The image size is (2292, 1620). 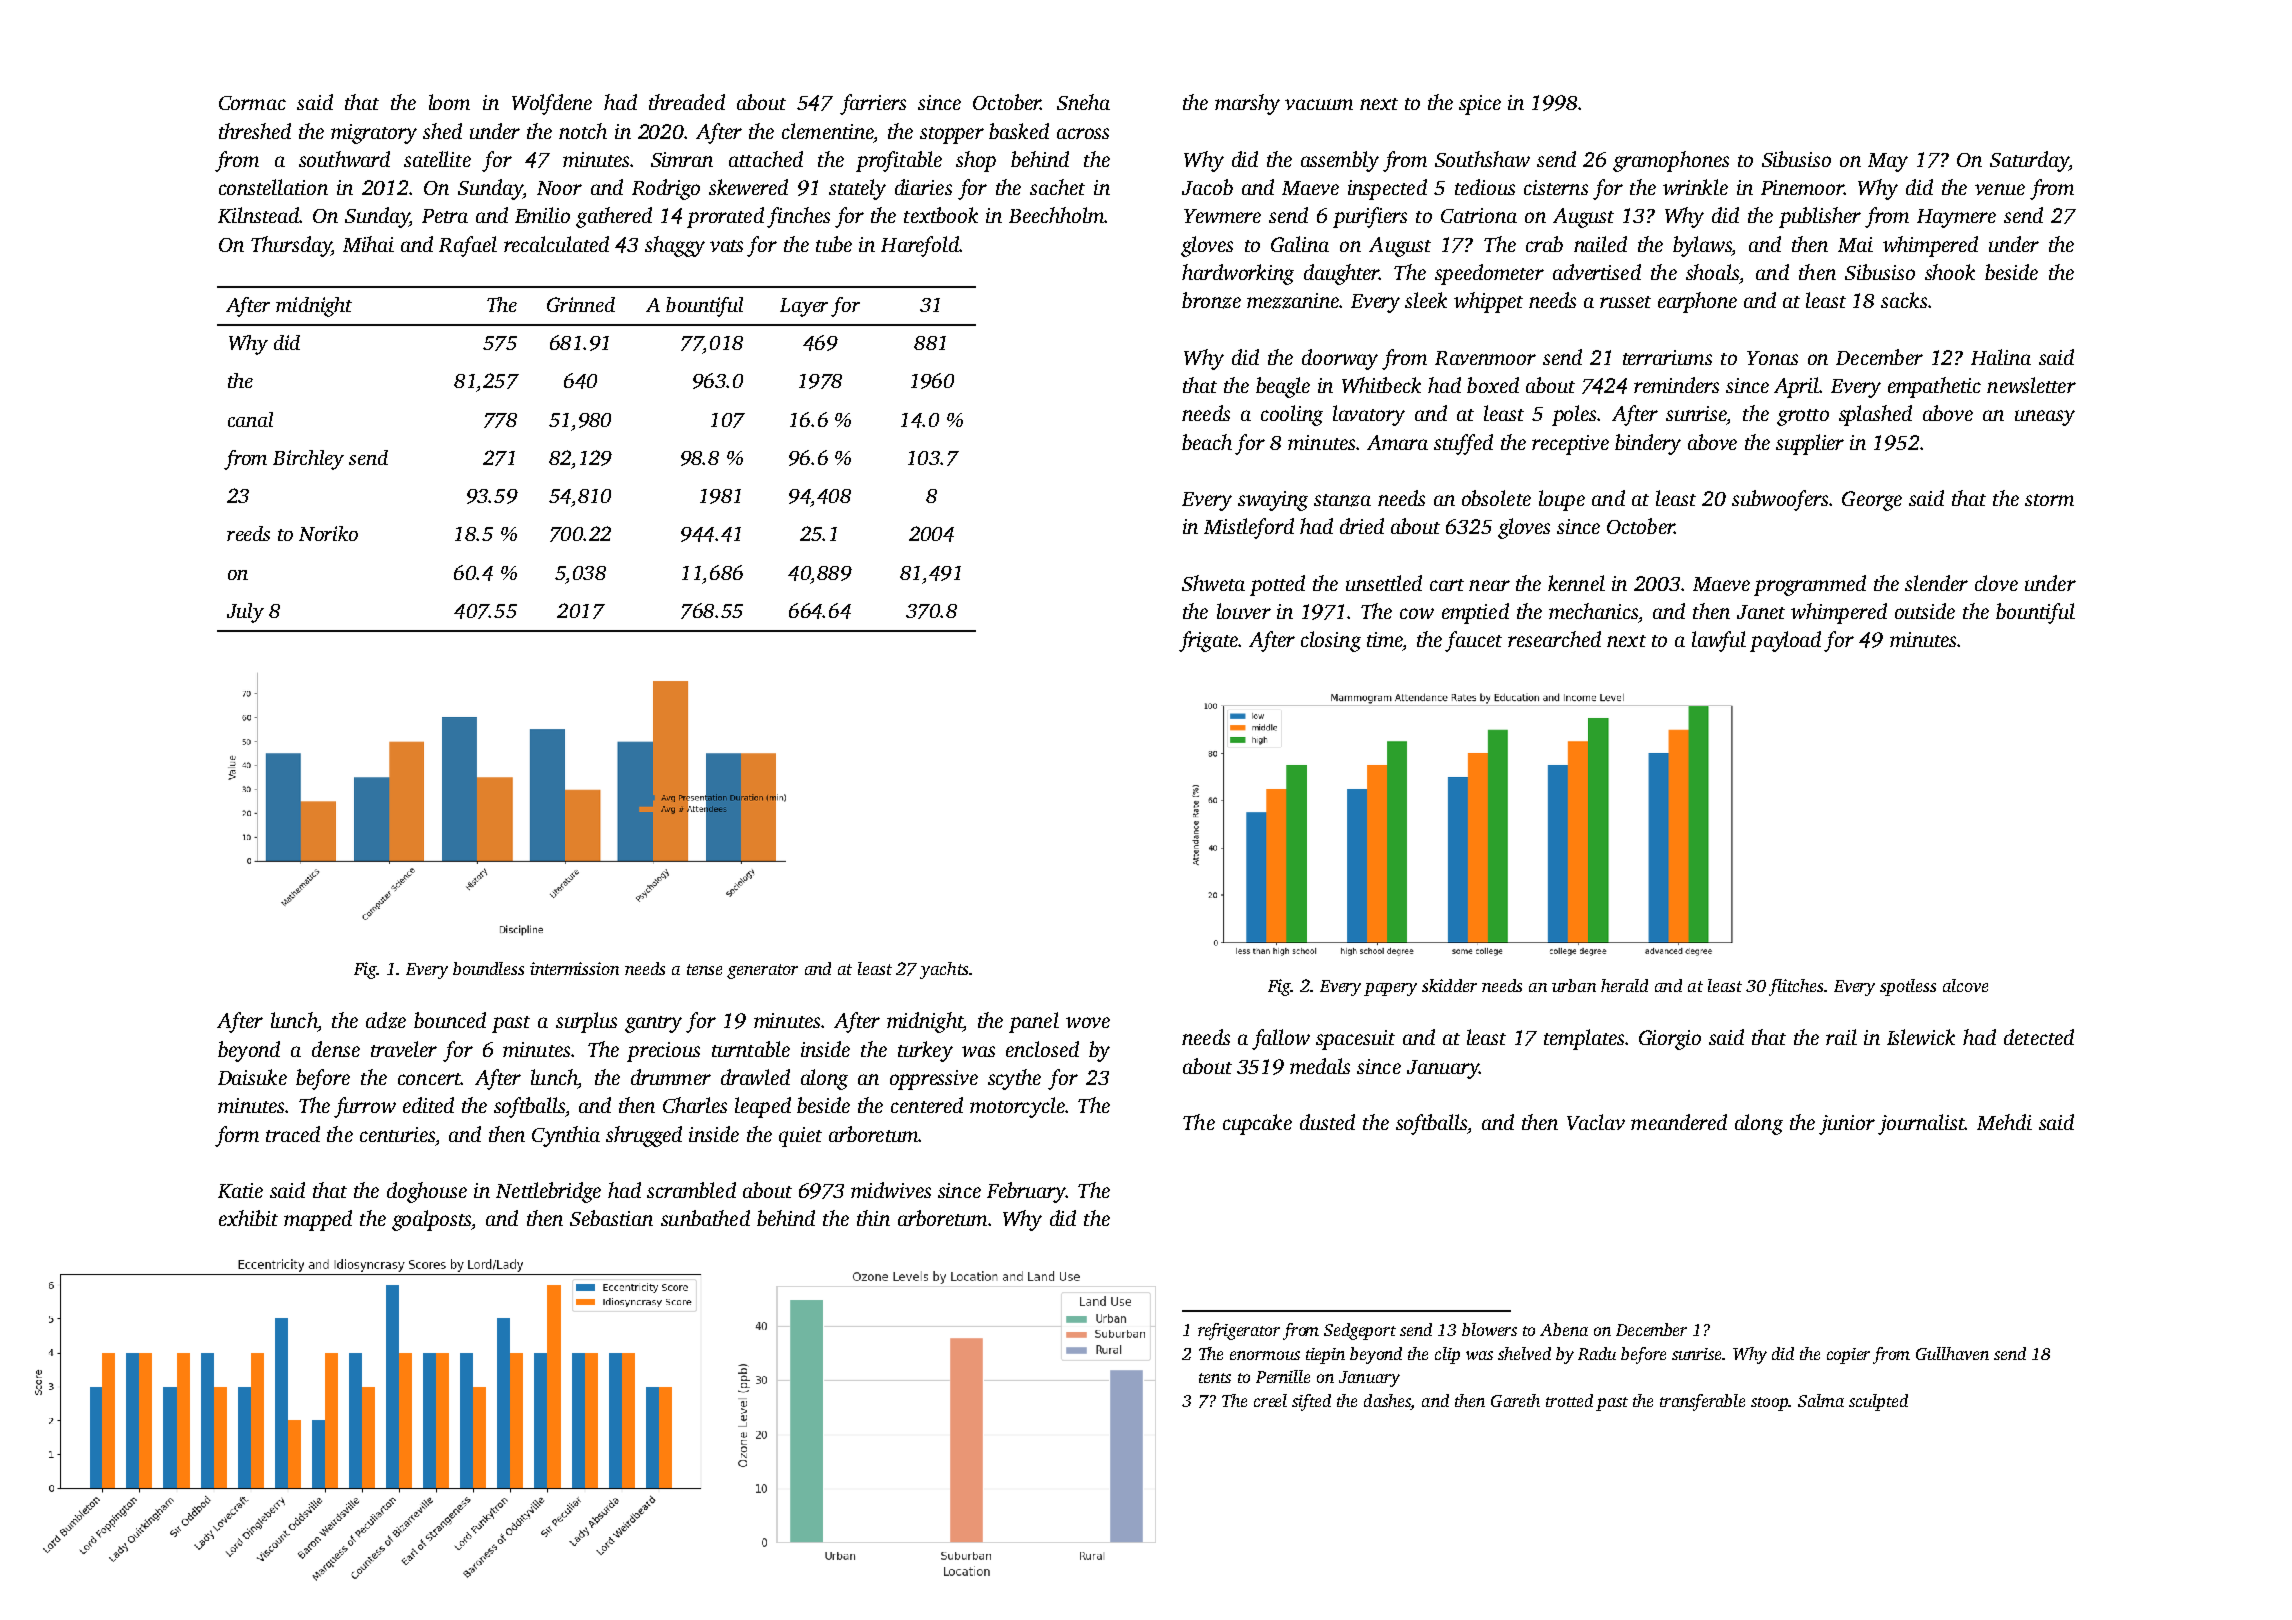 I want to click on Vaclav, so click(x=1596, y=1122).
